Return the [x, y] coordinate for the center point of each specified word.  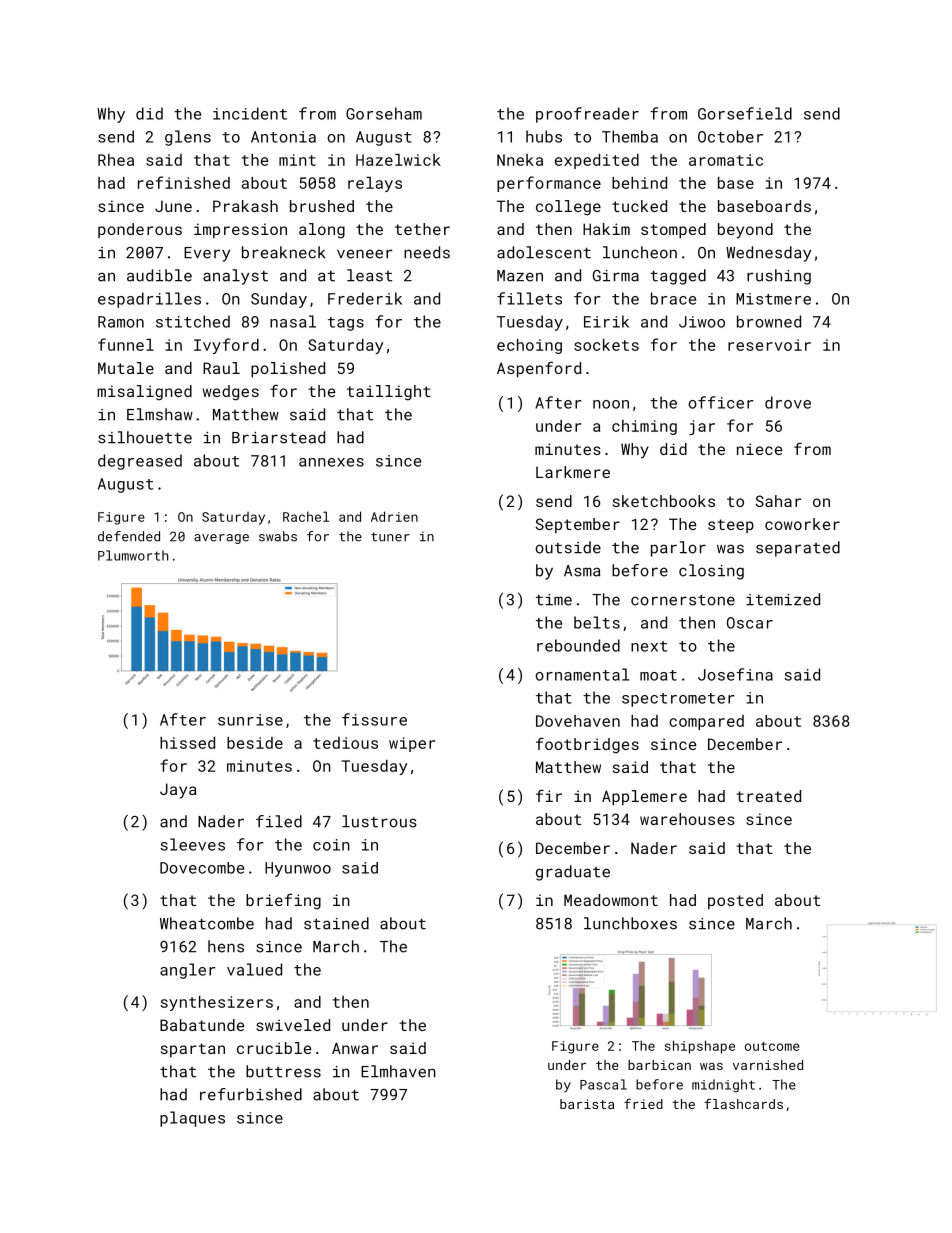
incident [250, 113]
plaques [192, 1119]
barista [587, 1104]
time [554, 600]
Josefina [735, 674]
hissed [187, 743]
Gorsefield [745, 113]
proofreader [587, 115]
